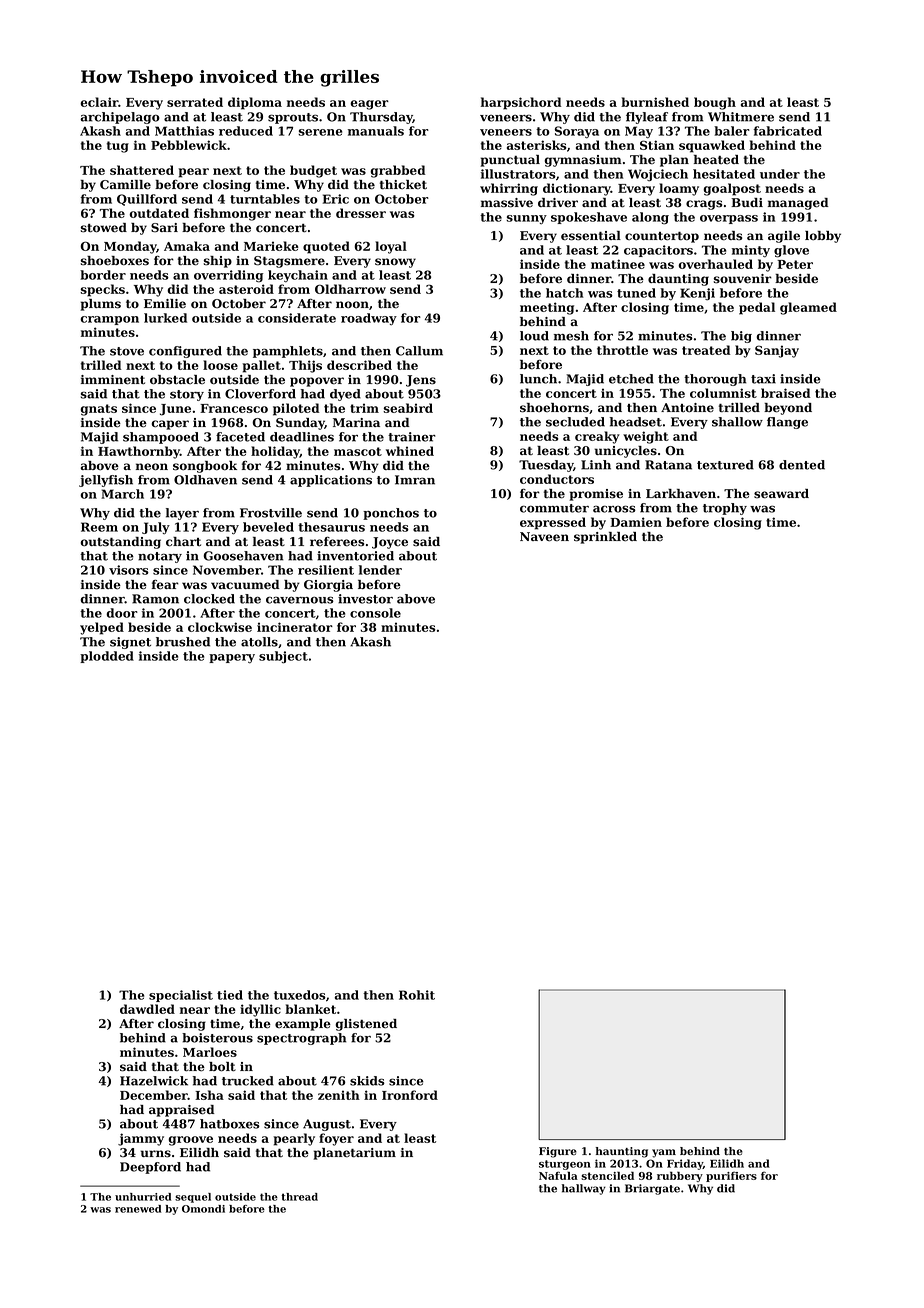 The height and width of the image is (1308, 924). What do you see at coordinates (538, 379) in the image?
I see `lunch` at bounding box center [538, 379].
